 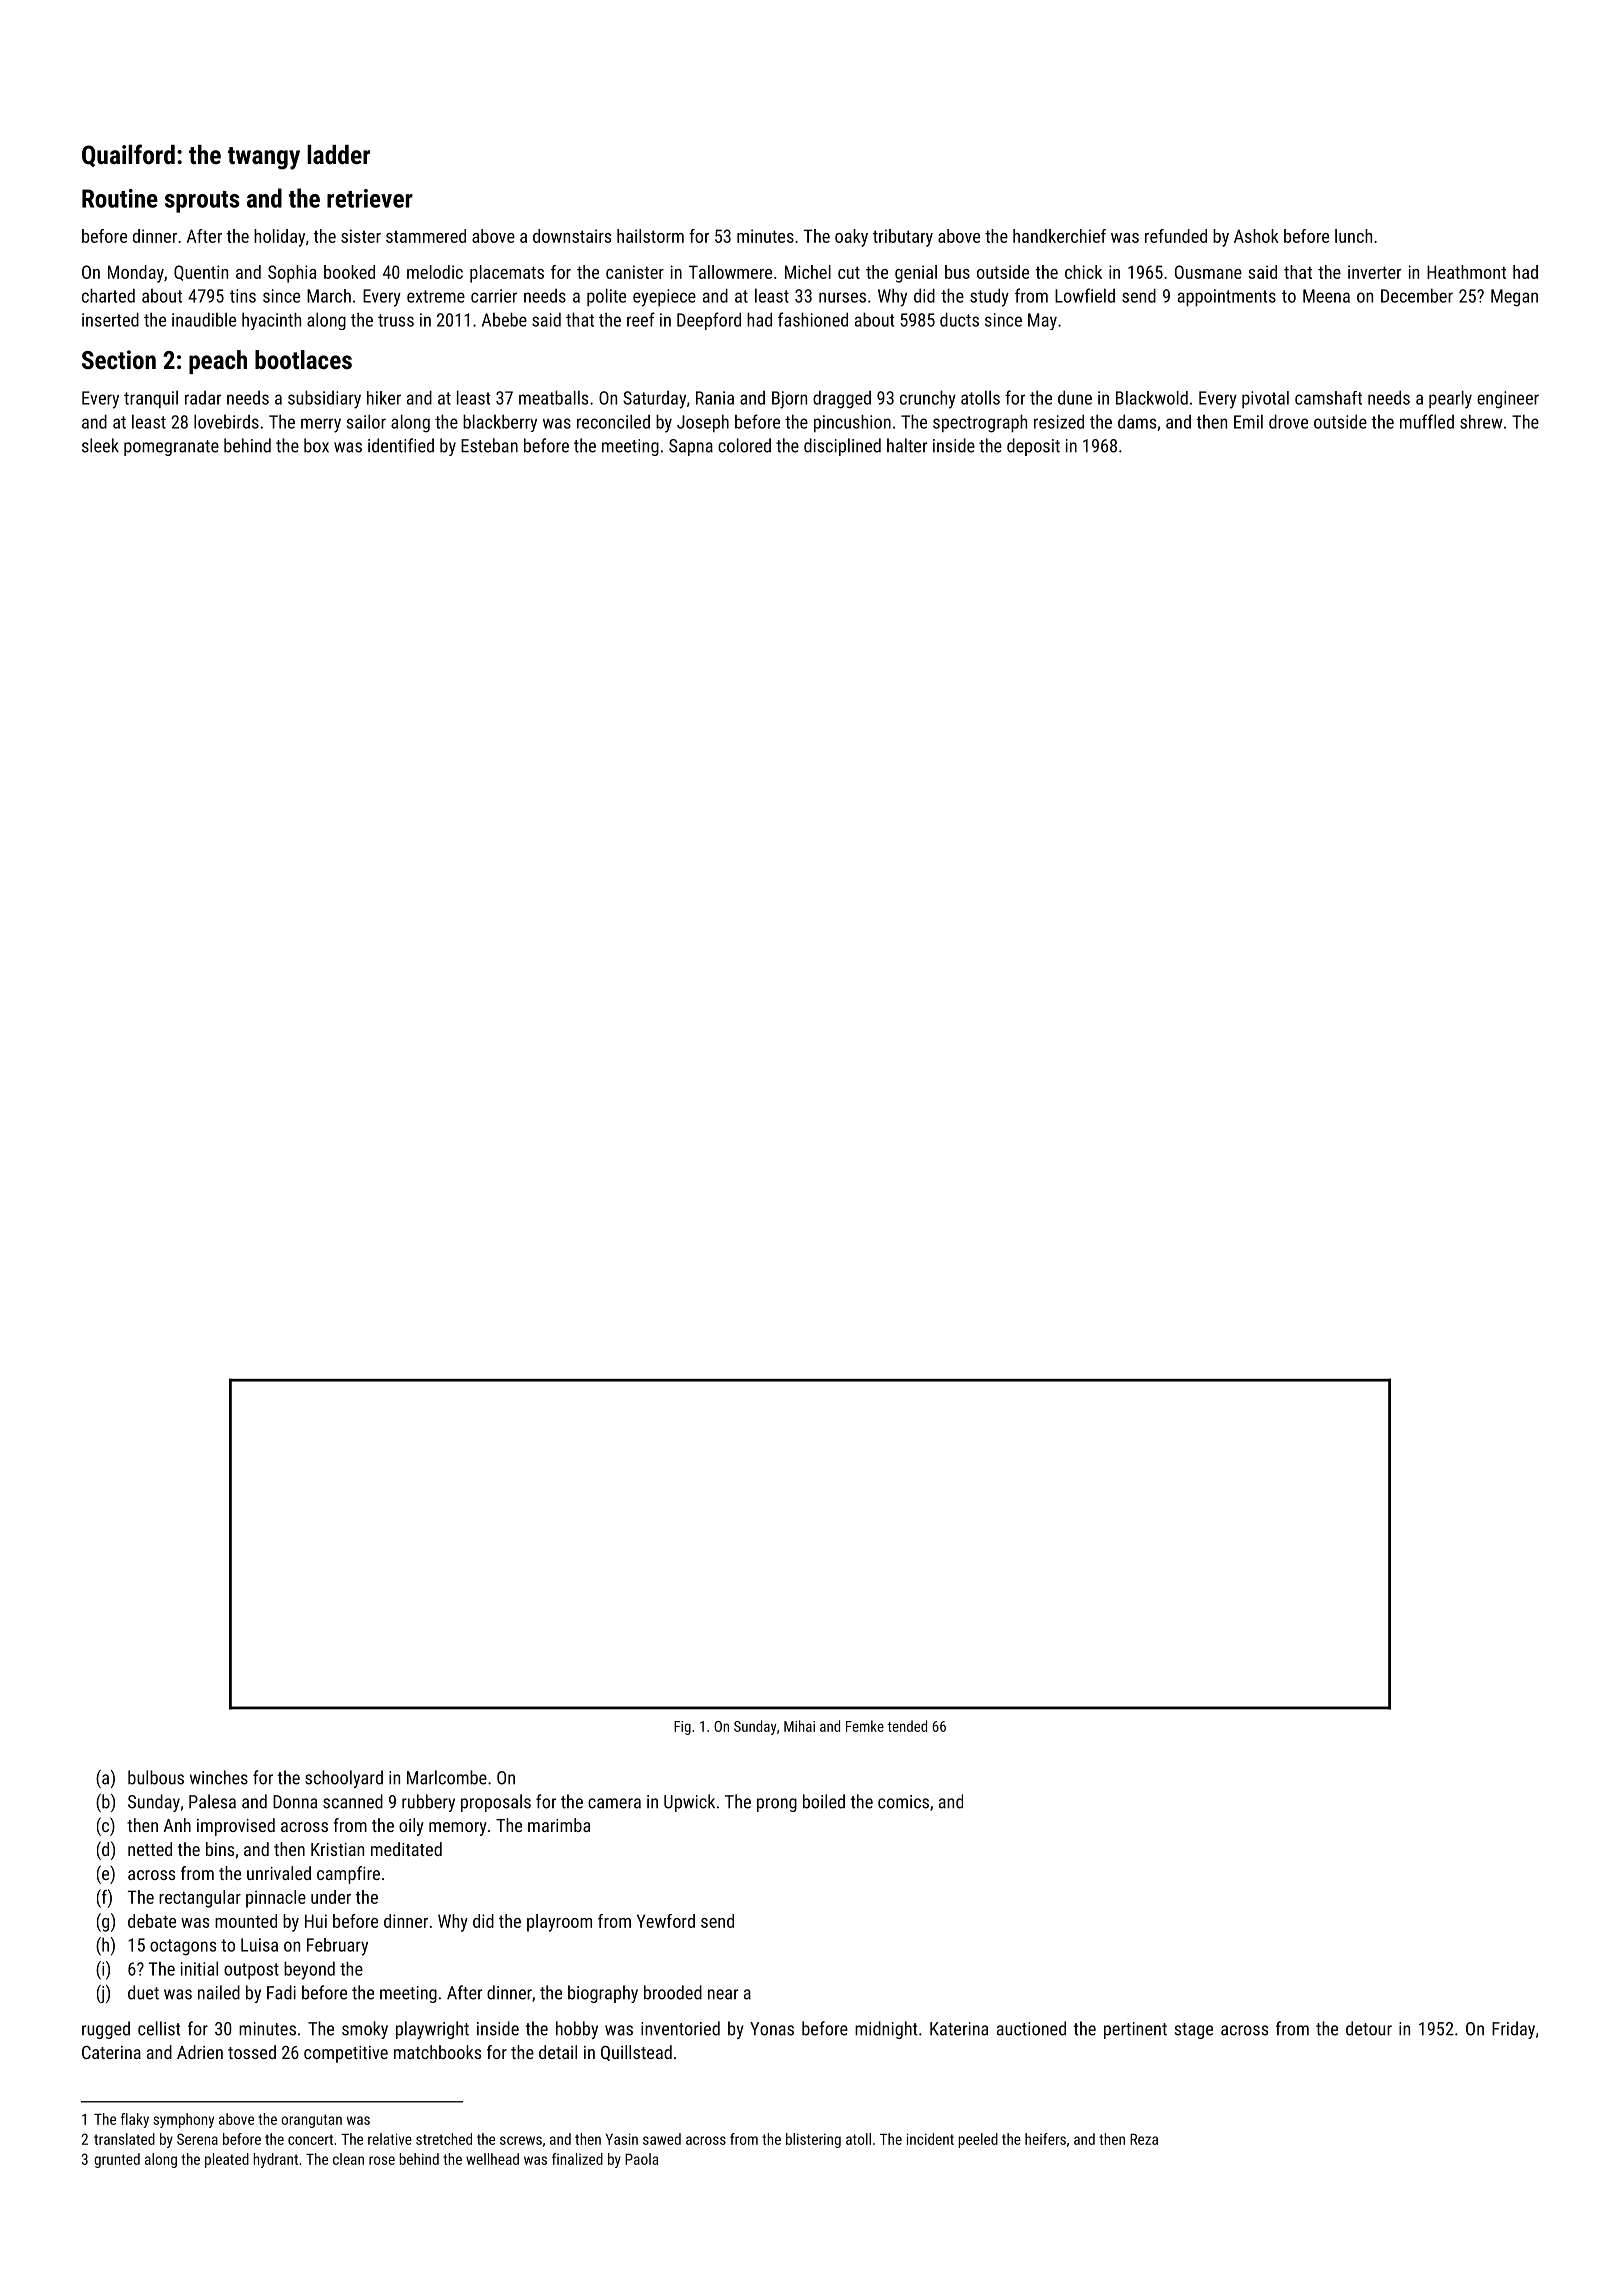 What do you see at coordinates (236, 1827) in the screenshot?
I see `improvised` at bounding box center [236, 1827].
